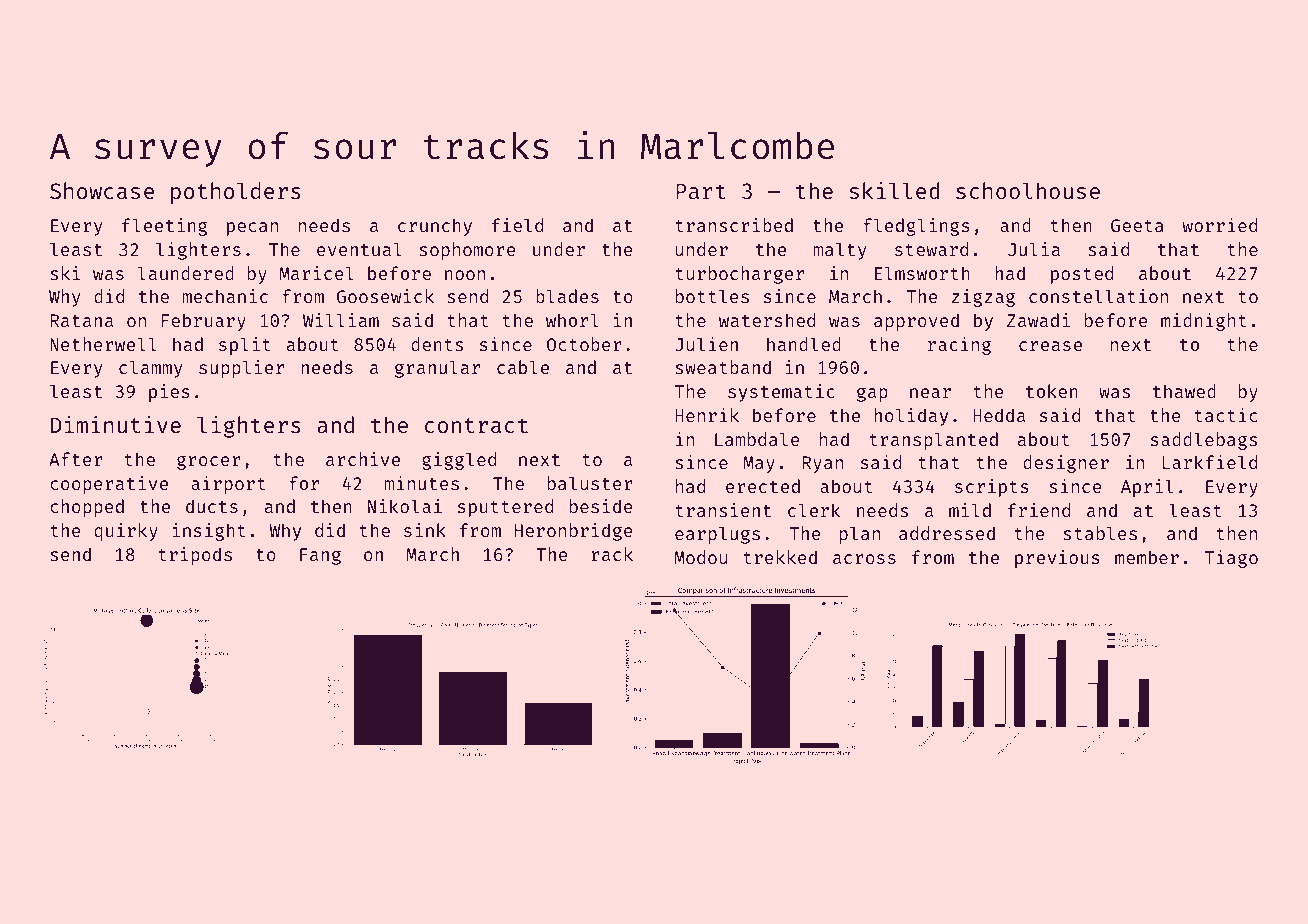  I want to click on steward, so click(931, 249).
